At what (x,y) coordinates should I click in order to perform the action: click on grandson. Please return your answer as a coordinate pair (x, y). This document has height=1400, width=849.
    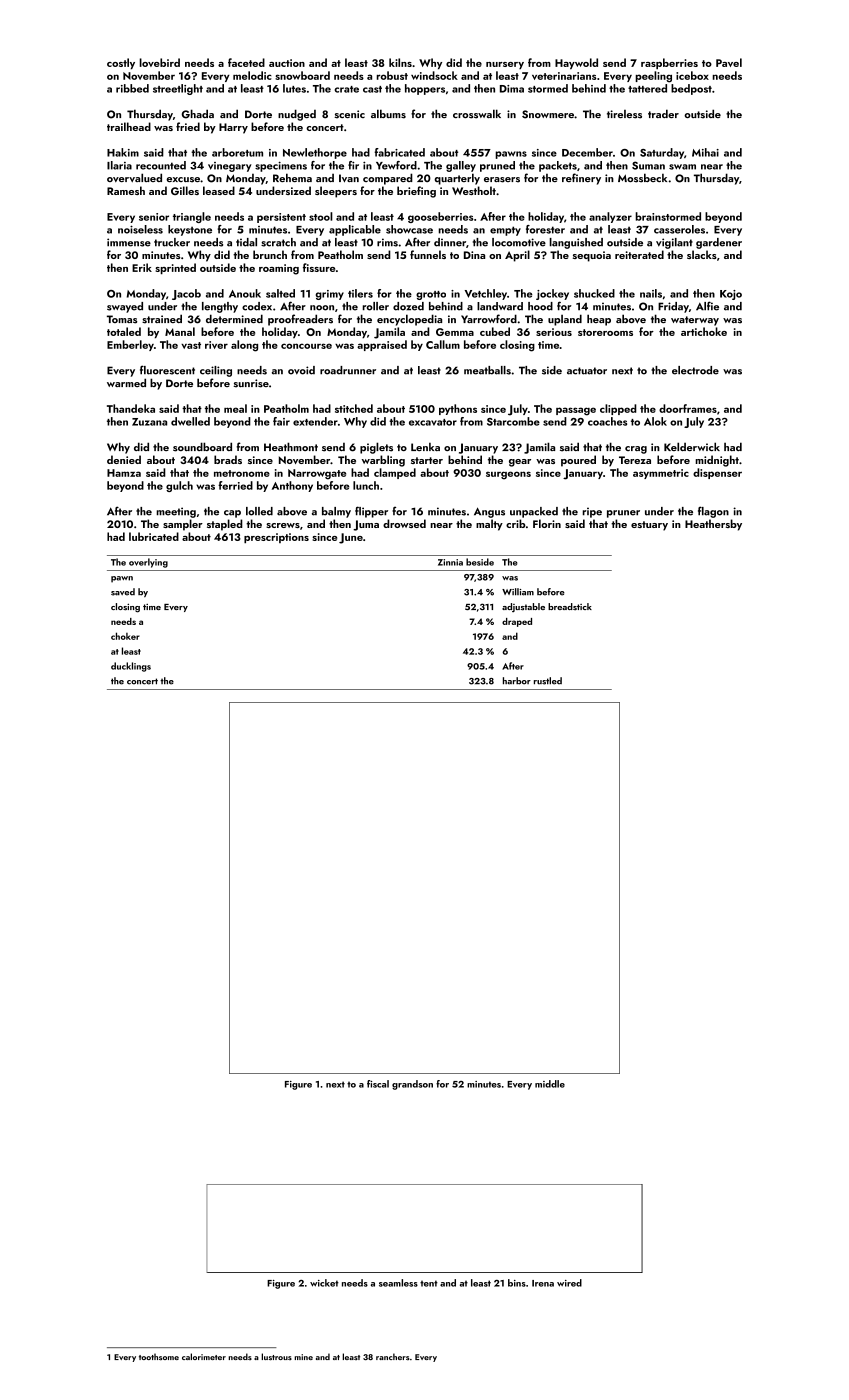
    Looking at the image, I should click on (412, 1085).
